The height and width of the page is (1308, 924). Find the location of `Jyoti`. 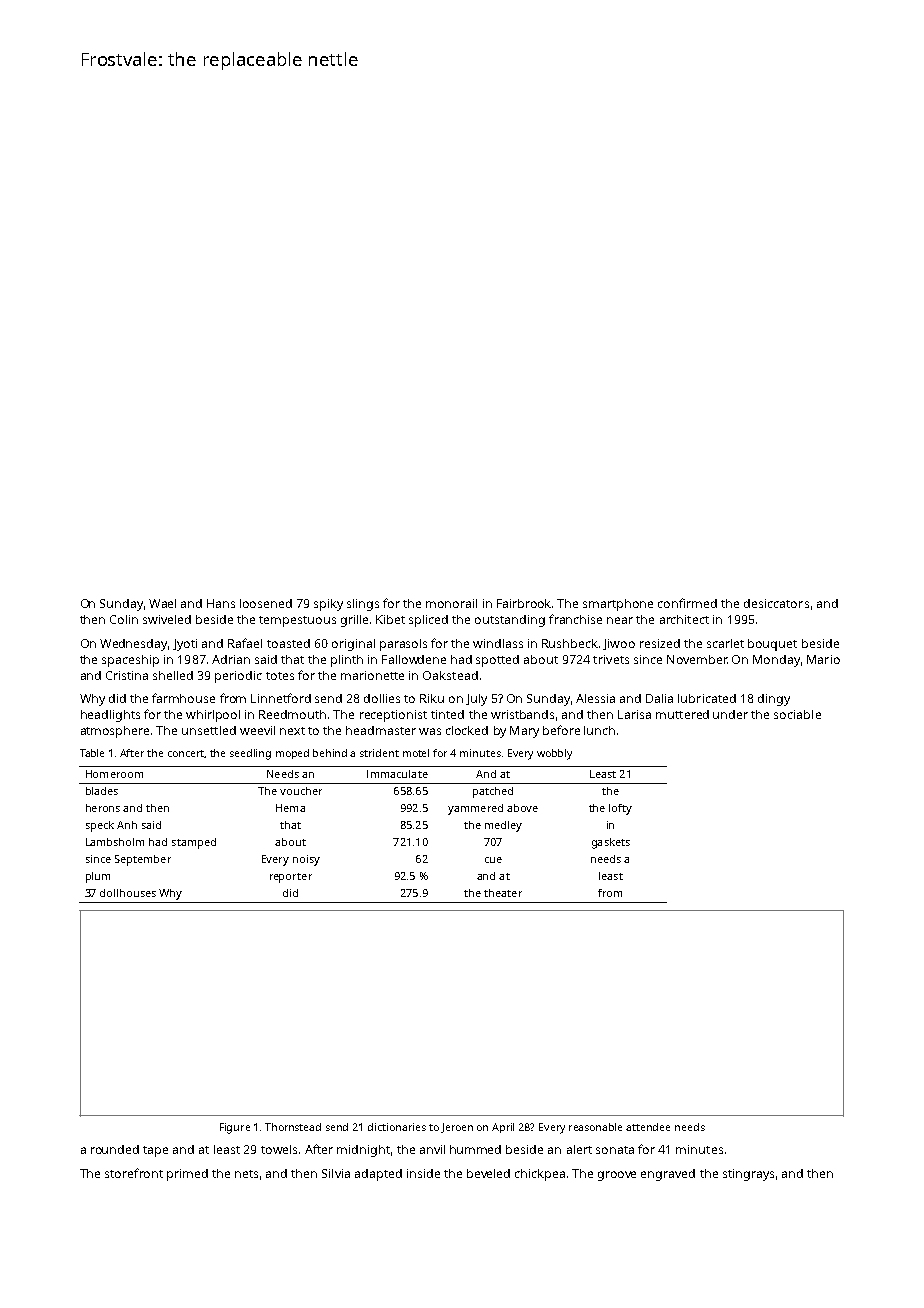

Jyoti is located at coordinates (185, 645).
